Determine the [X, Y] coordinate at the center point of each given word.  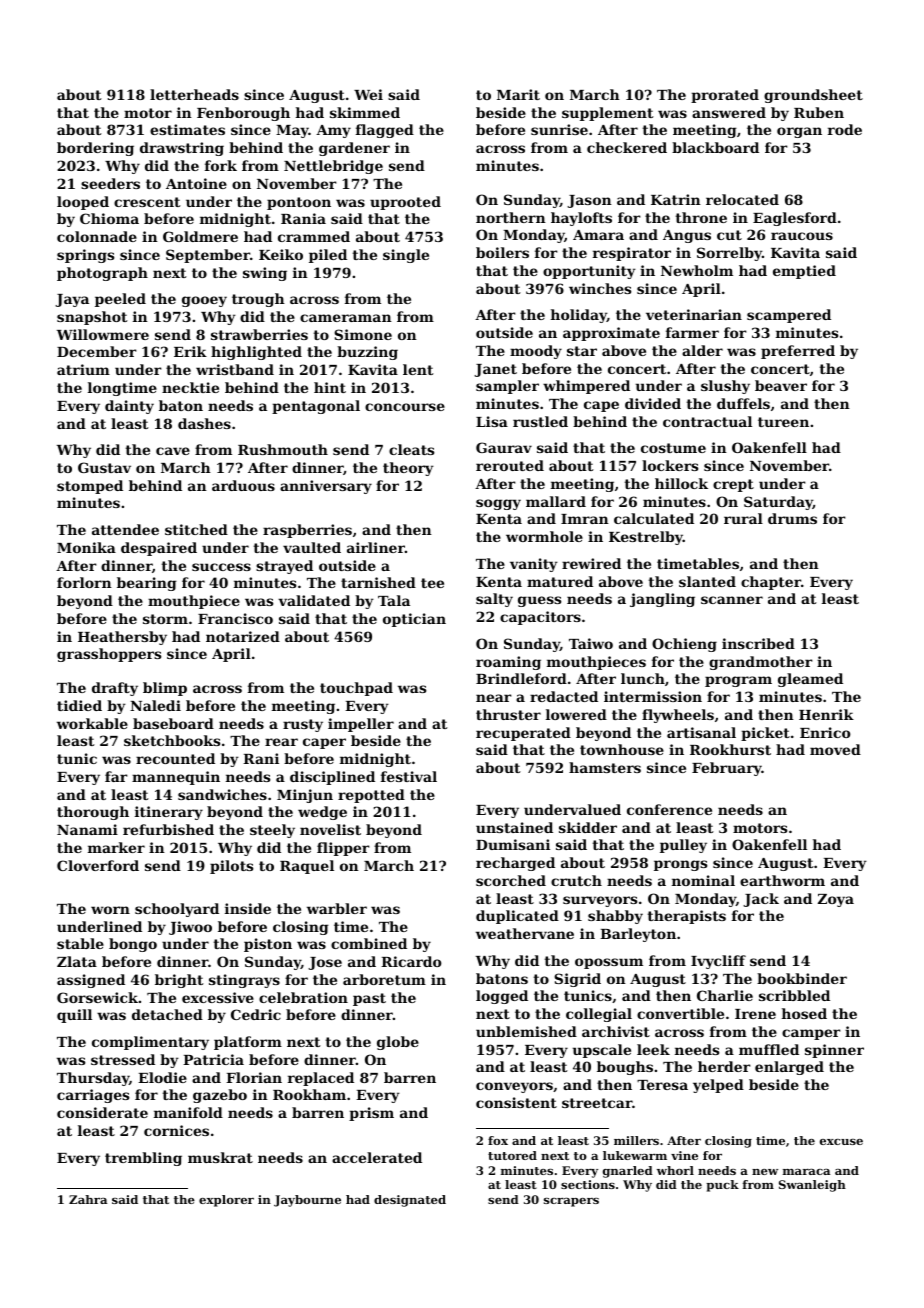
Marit [518, 94]
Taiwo [591, 643]
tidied [79, 705]
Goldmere [200, 236]
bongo [133, 945]
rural [743, 518]
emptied [804, 272]
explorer [226, 1201]
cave [173, 451]
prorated [725, 96]
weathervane [525, 933]
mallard [556, 501]
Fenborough [243, 114]
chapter [771, 583]
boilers [502, 252]
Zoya [836, 900]
